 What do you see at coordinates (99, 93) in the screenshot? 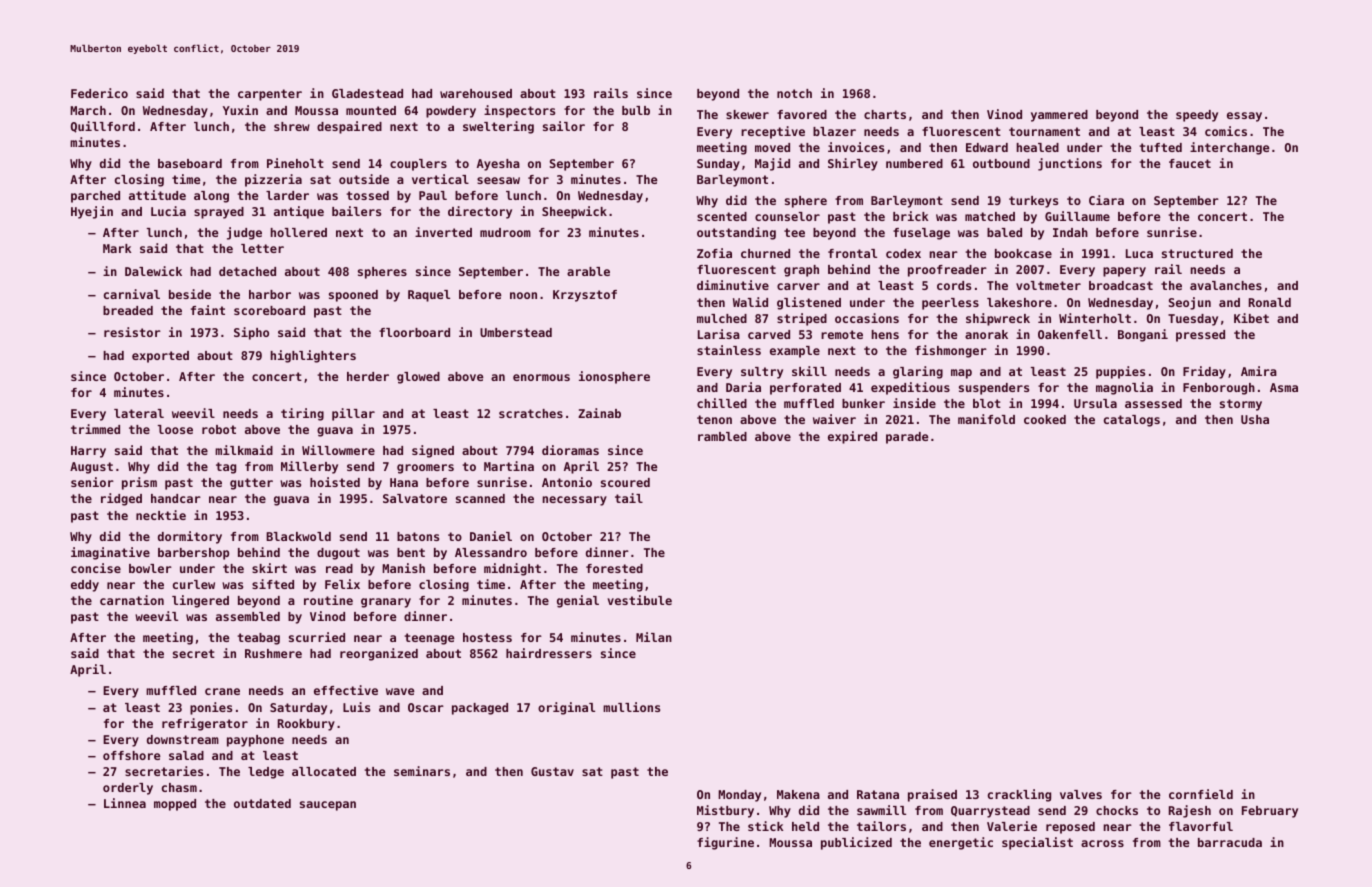
I see `Federico` at bounding box center [99, 93].
